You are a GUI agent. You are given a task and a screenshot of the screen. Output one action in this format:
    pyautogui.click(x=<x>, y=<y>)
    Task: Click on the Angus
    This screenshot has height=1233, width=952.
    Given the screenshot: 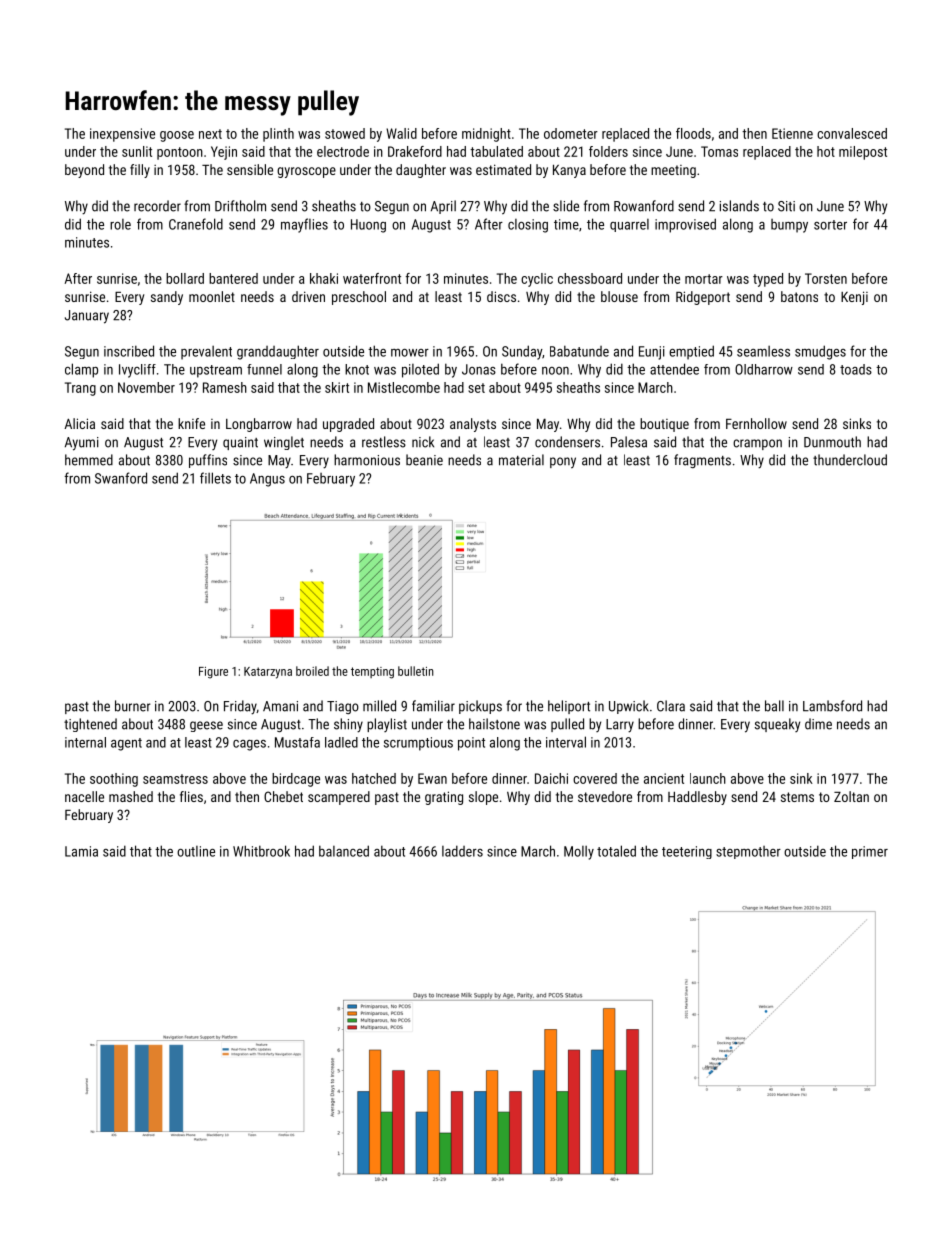 What is the action you would take?
    pyautogui.click(x=267, y=480)
